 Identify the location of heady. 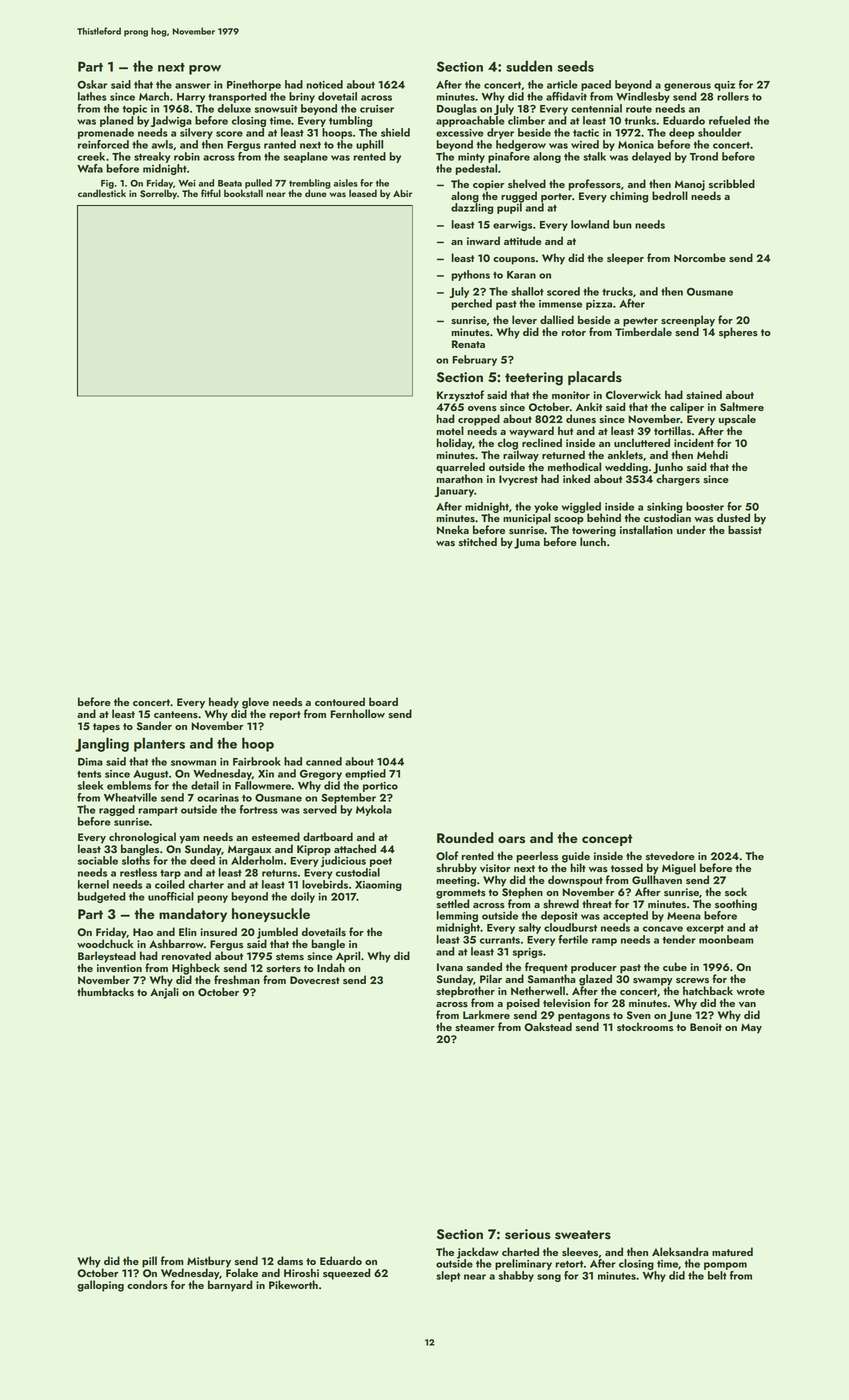
(224, 703).
